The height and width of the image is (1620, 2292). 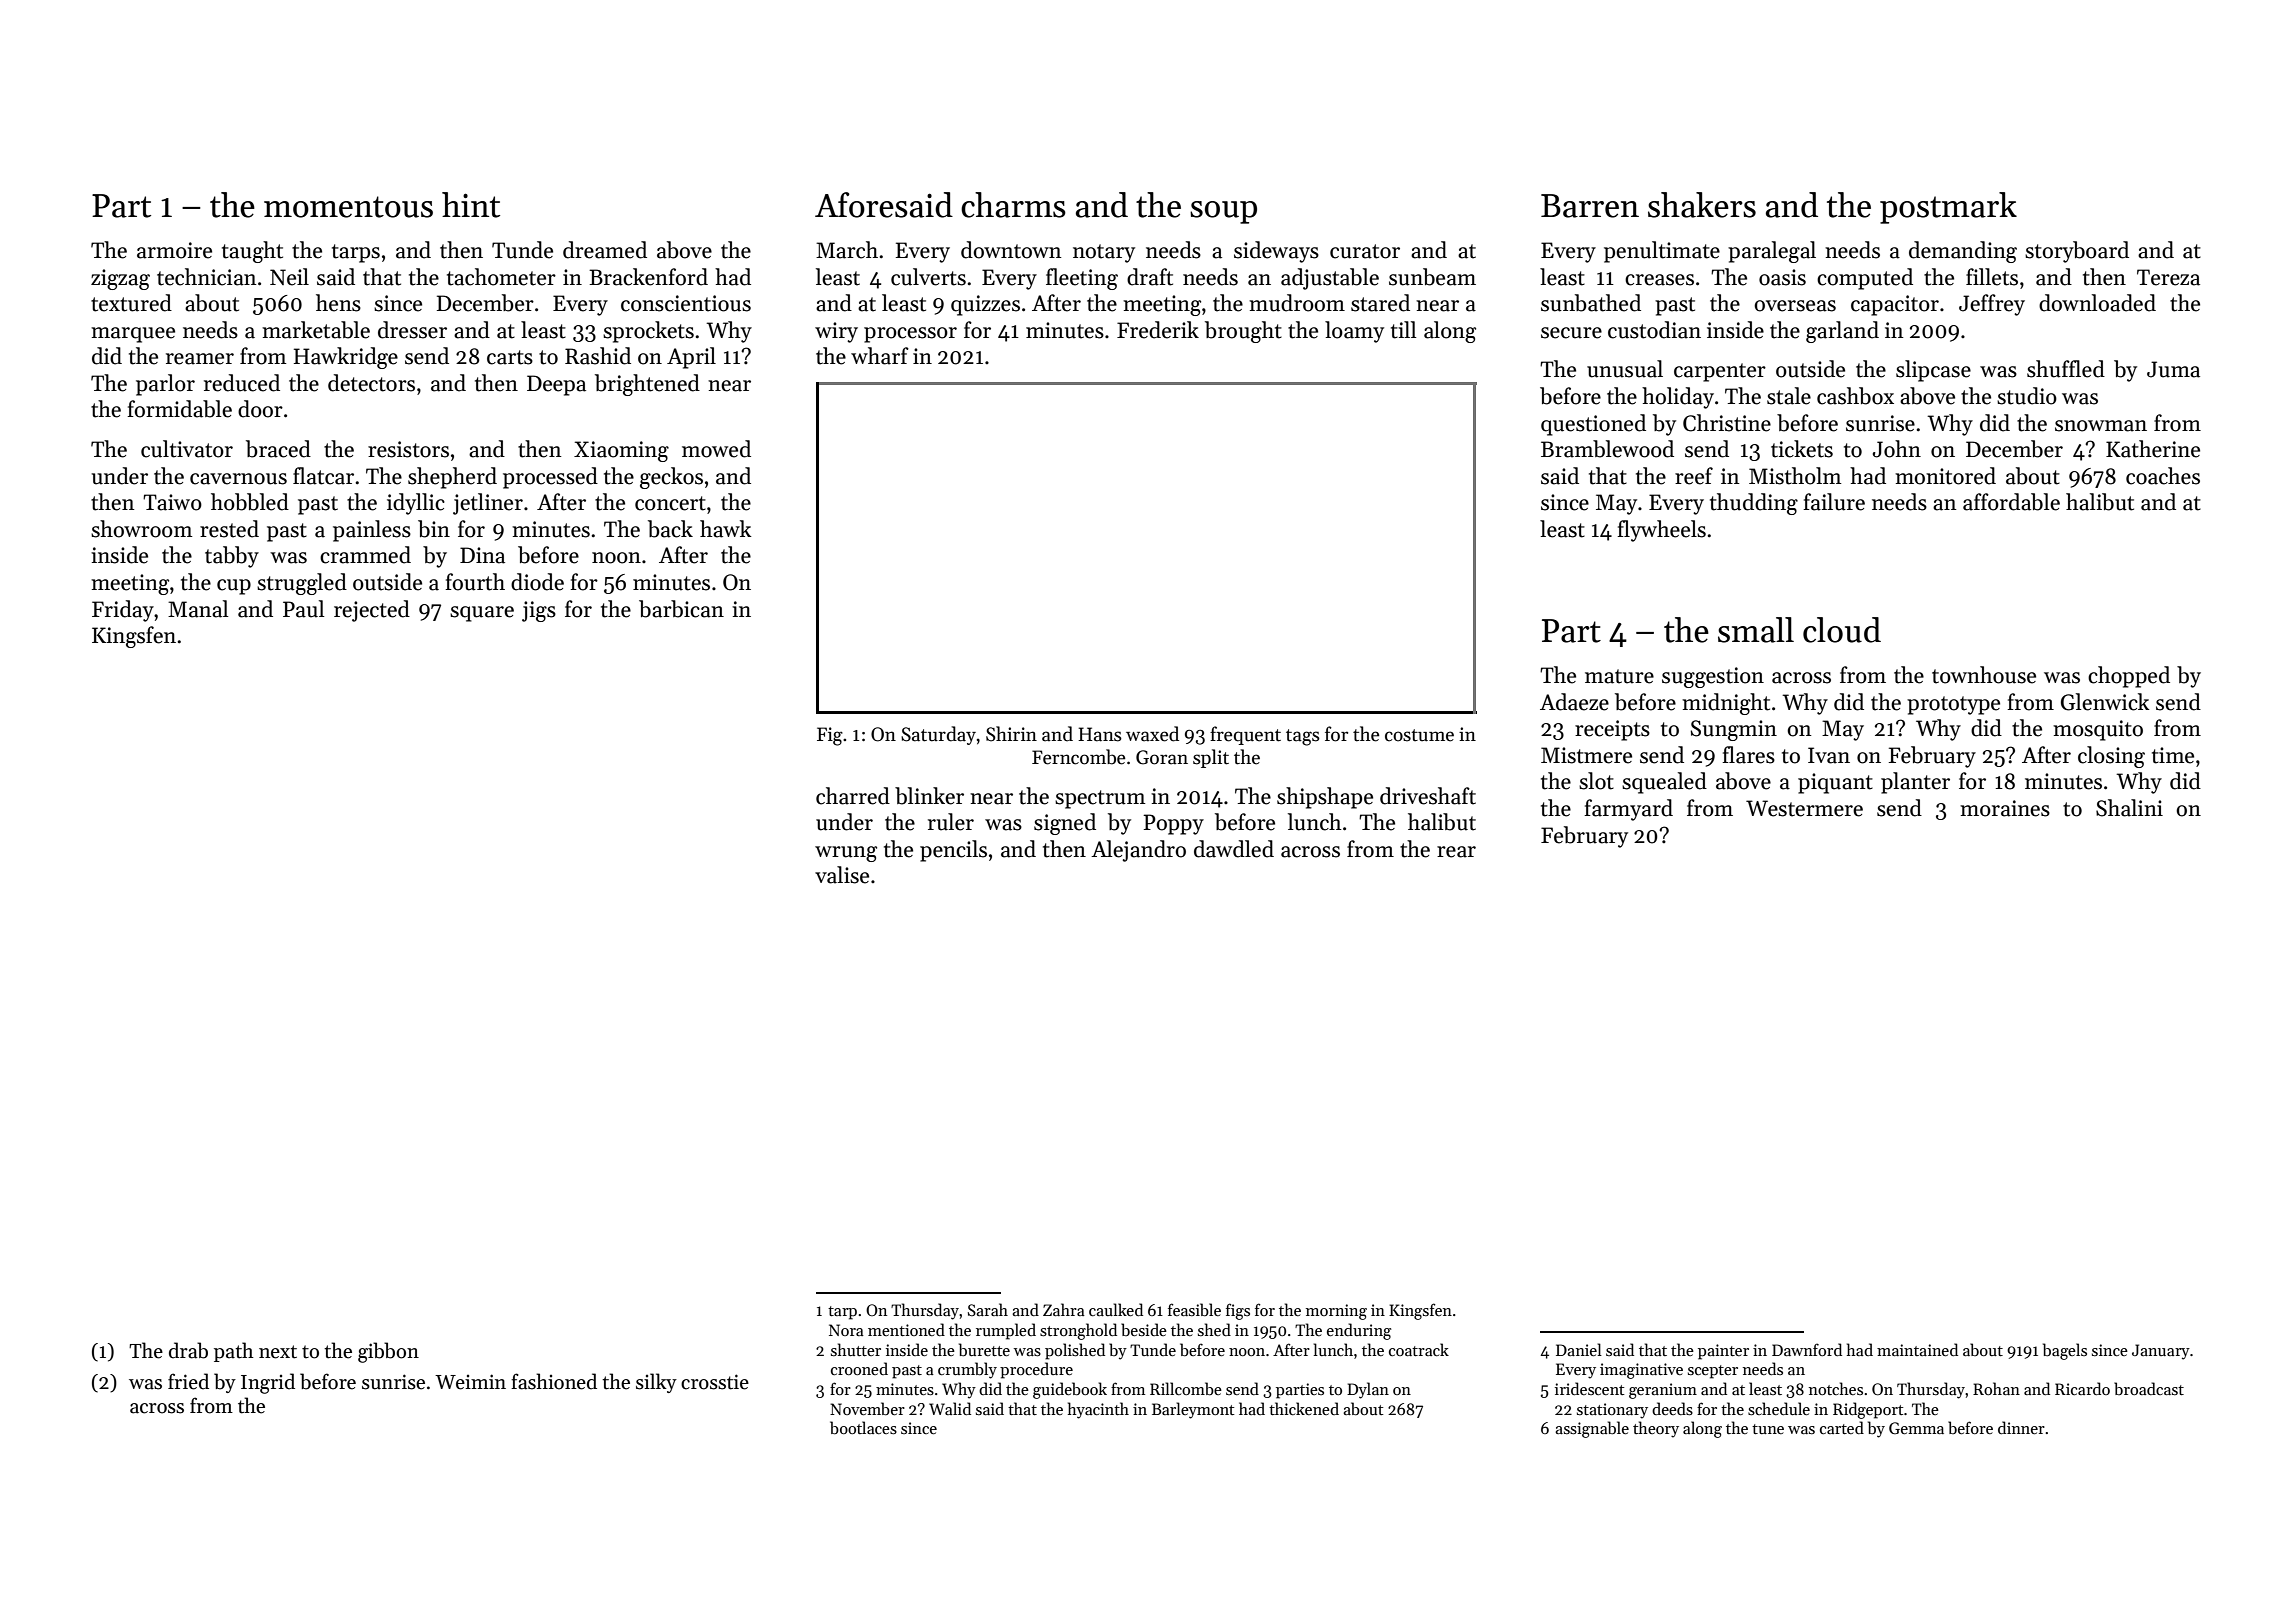 What do you see at coordinates (1194, 1310) in the image?
I see `feasible` at bounding box center [1194, 1310].
